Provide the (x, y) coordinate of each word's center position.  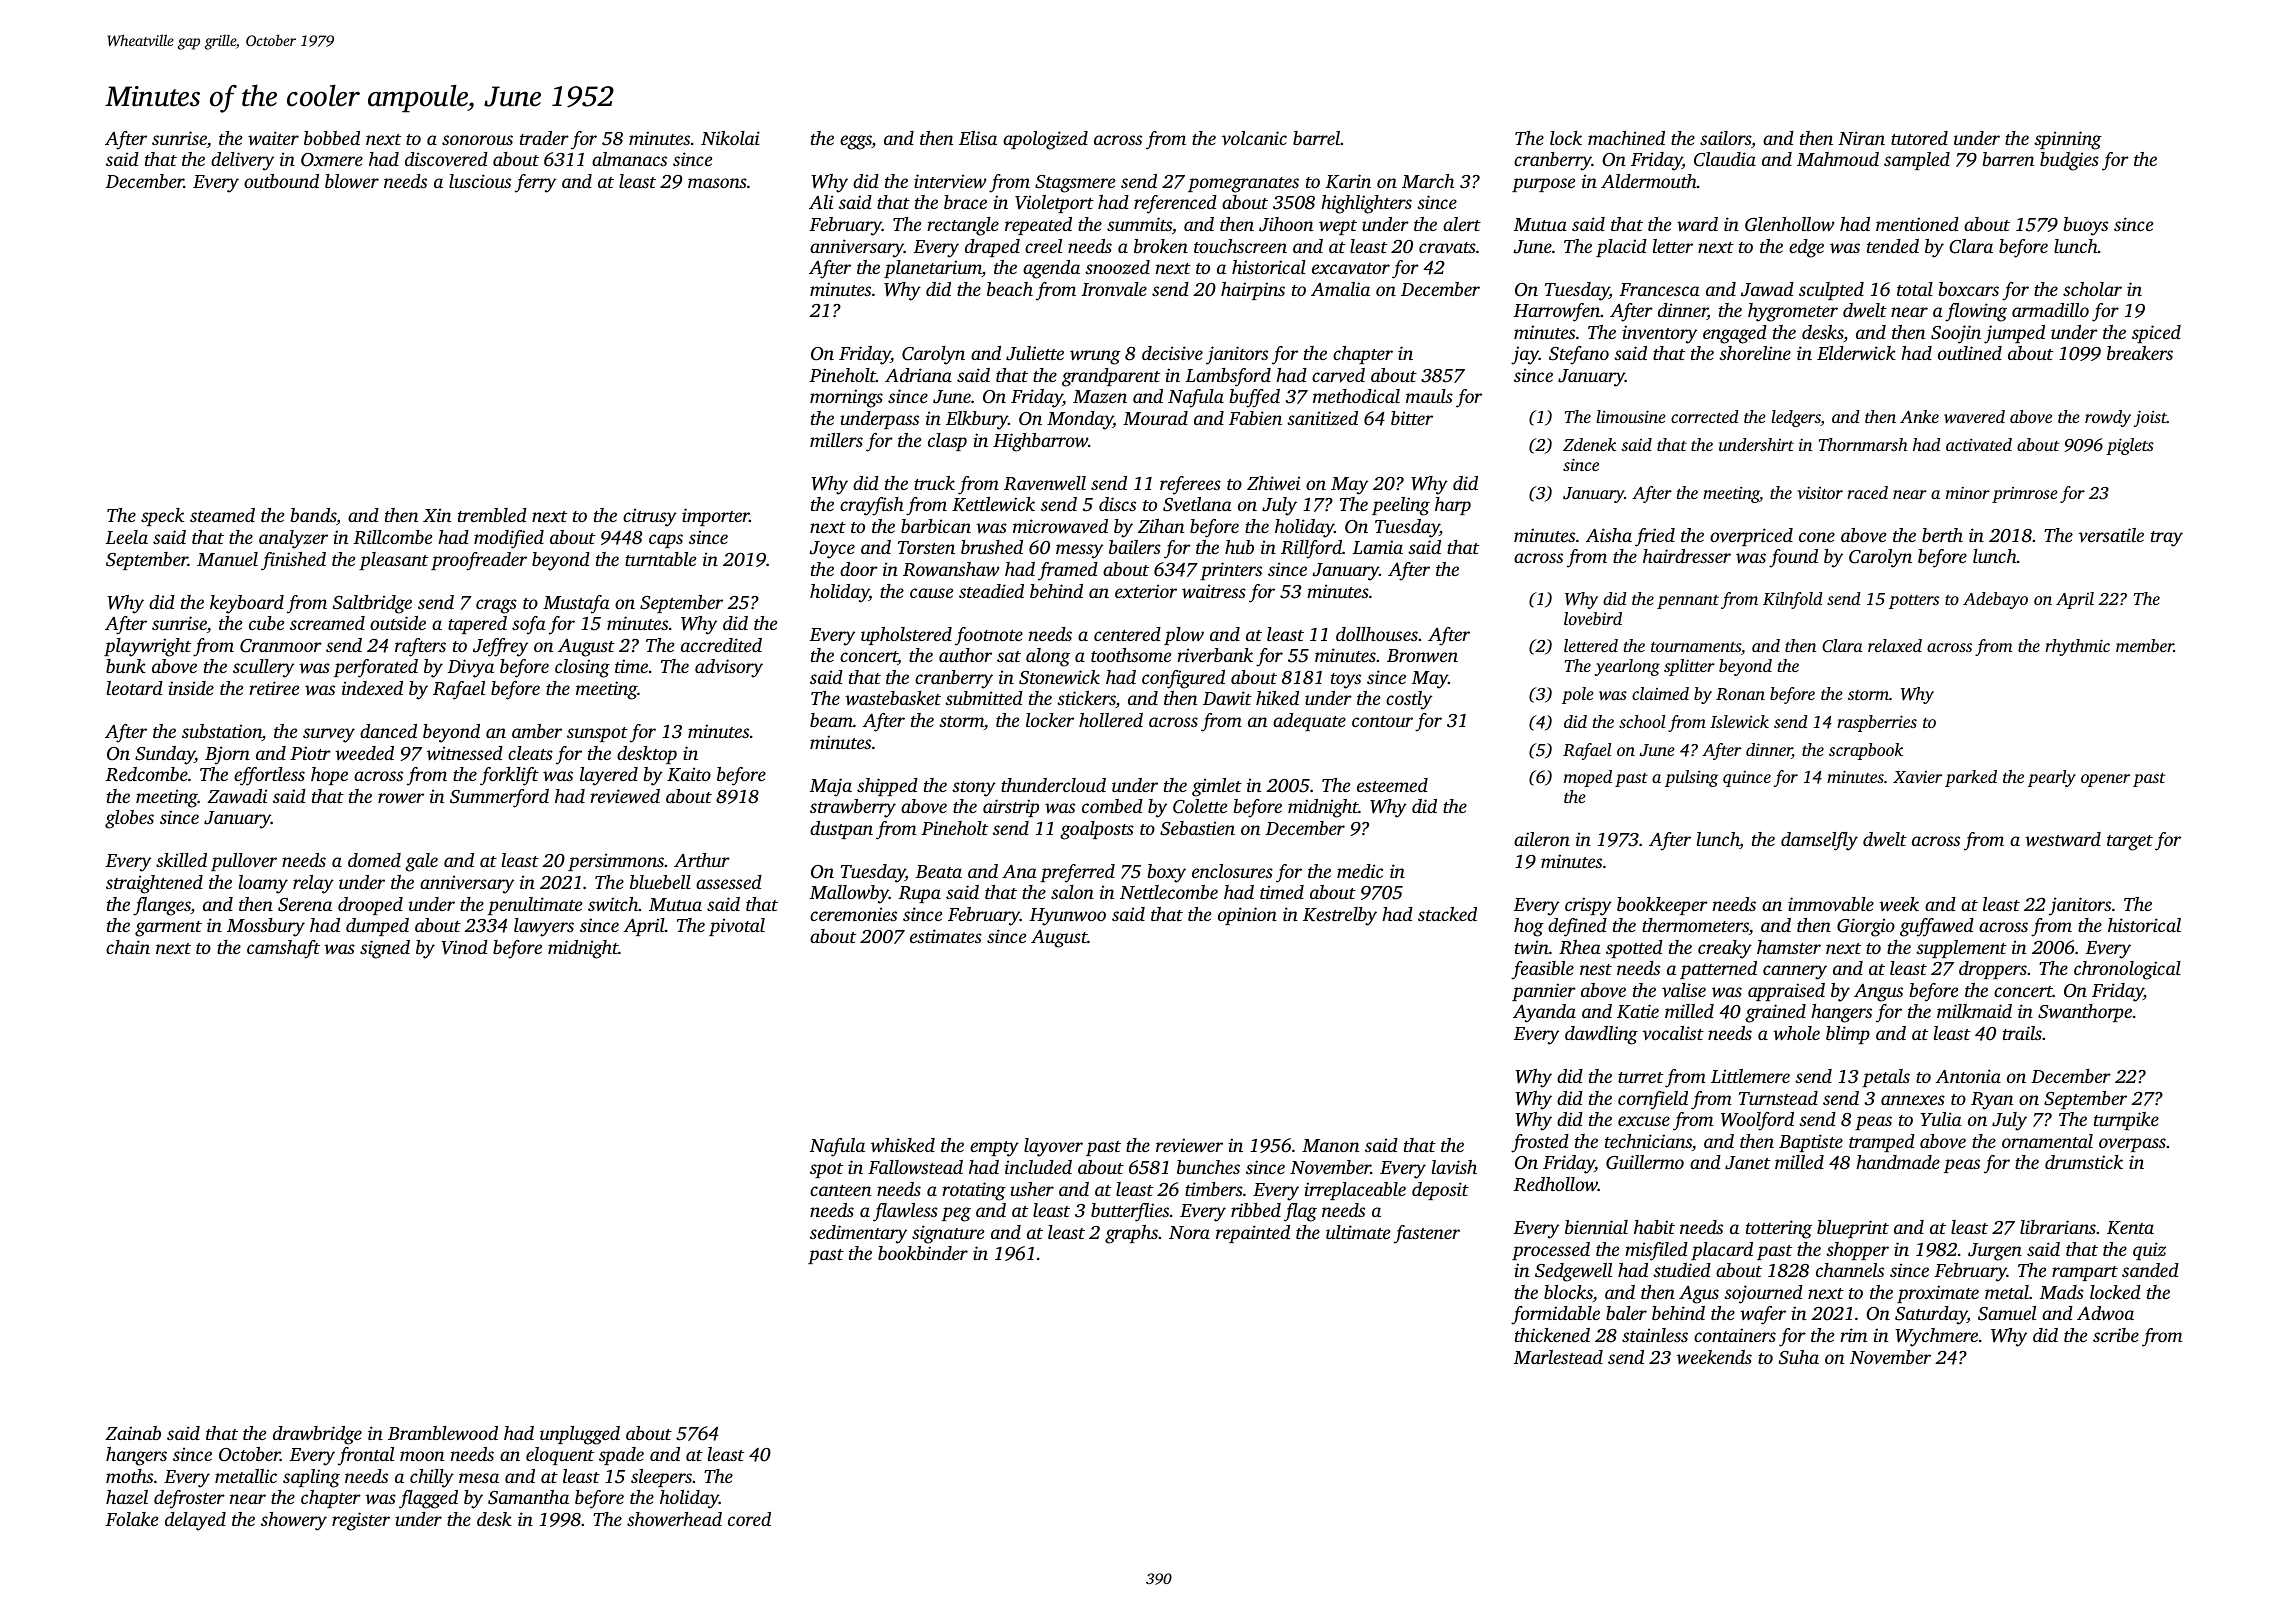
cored (749, 1519)
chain (128, 947)
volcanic (1254, 138)
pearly (2052, 778)
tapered (477, 625)
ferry (535, 183)
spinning (2068, 140)
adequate (1309, 722)
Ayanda (1544, 1013)
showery (294, 1521)
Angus (1878, 993)
